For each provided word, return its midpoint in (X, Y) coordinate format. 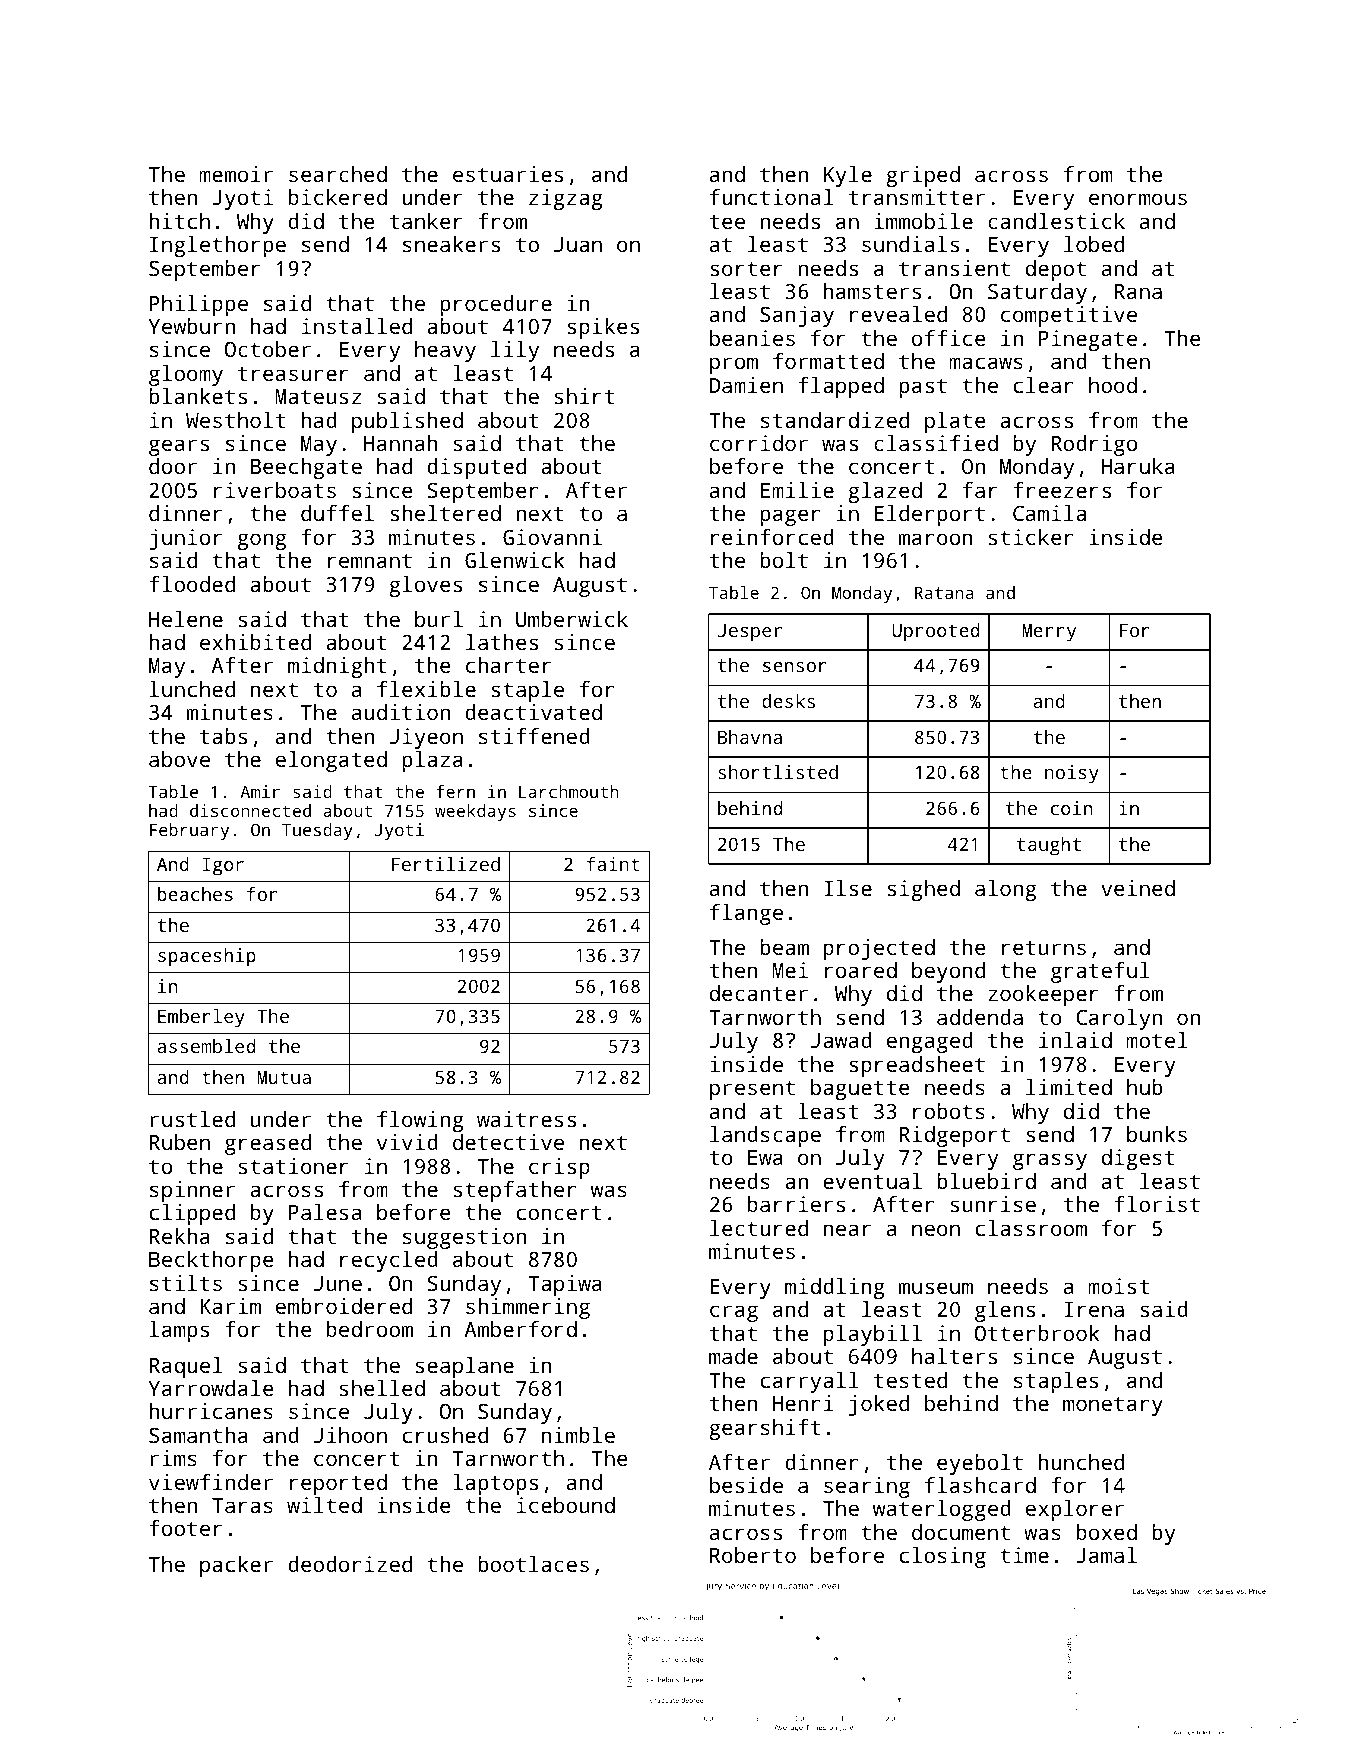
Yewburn (191, 326)
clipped (192, 1214)
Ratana (944, 593)
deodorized (350, 1564)
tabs (223, 736)
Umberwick (572, 619)
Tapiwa (565, 1285)
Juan (578, 244)
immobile (924, 221)
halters (954, 1356)
